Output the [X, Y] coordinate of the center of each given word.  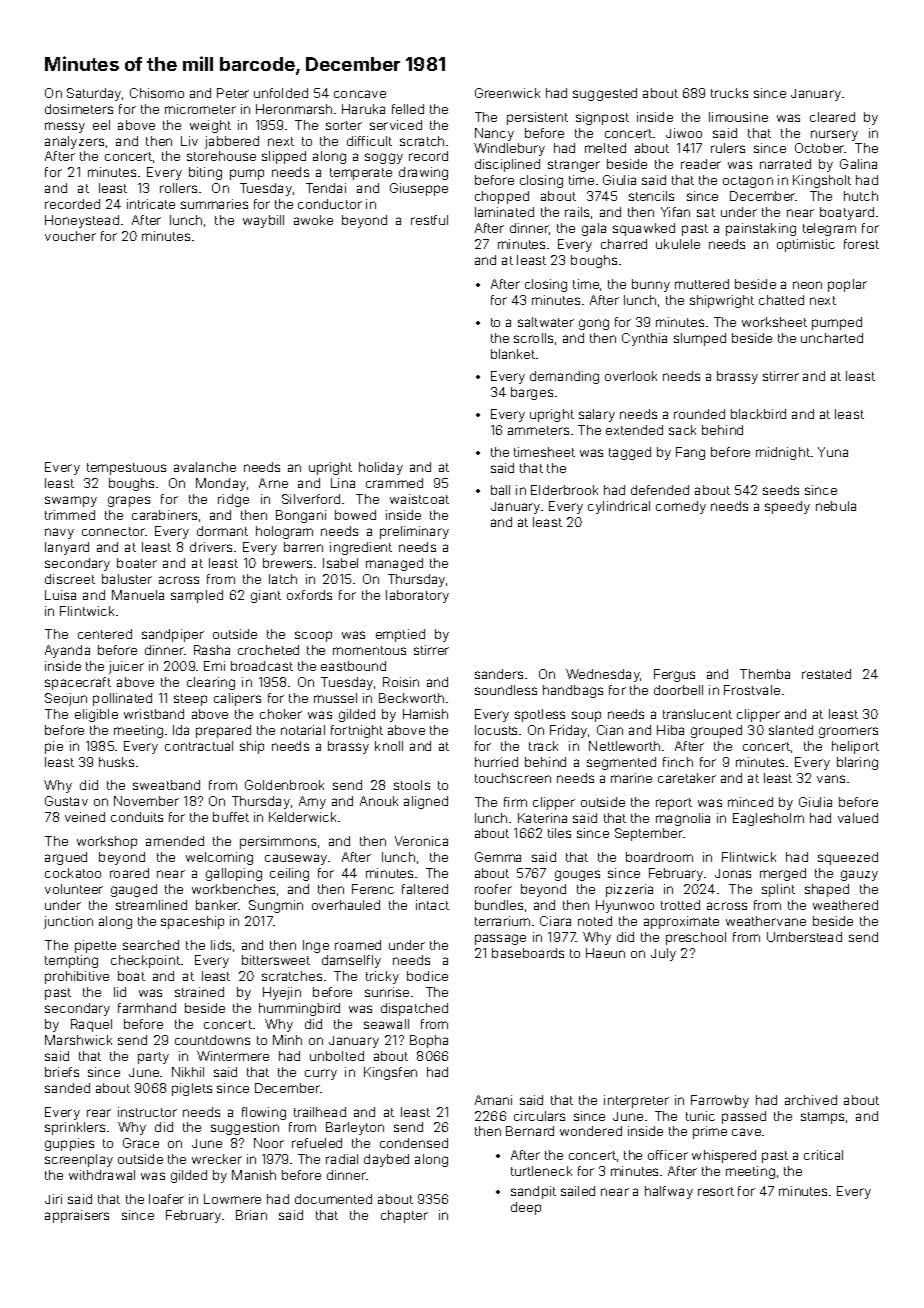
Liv [189, 141]
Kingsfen [390, 1073]
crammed [394, 483]
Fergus [674, 675]
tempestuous [126, 469]
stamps [822, 1118]
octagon [748, 182]
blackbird [758, 414]
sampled [197, 596]
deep [526, 1208]
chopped [502, 197]
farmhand [147, 1008]
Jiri [53, 1199]
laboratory [417, 596]
